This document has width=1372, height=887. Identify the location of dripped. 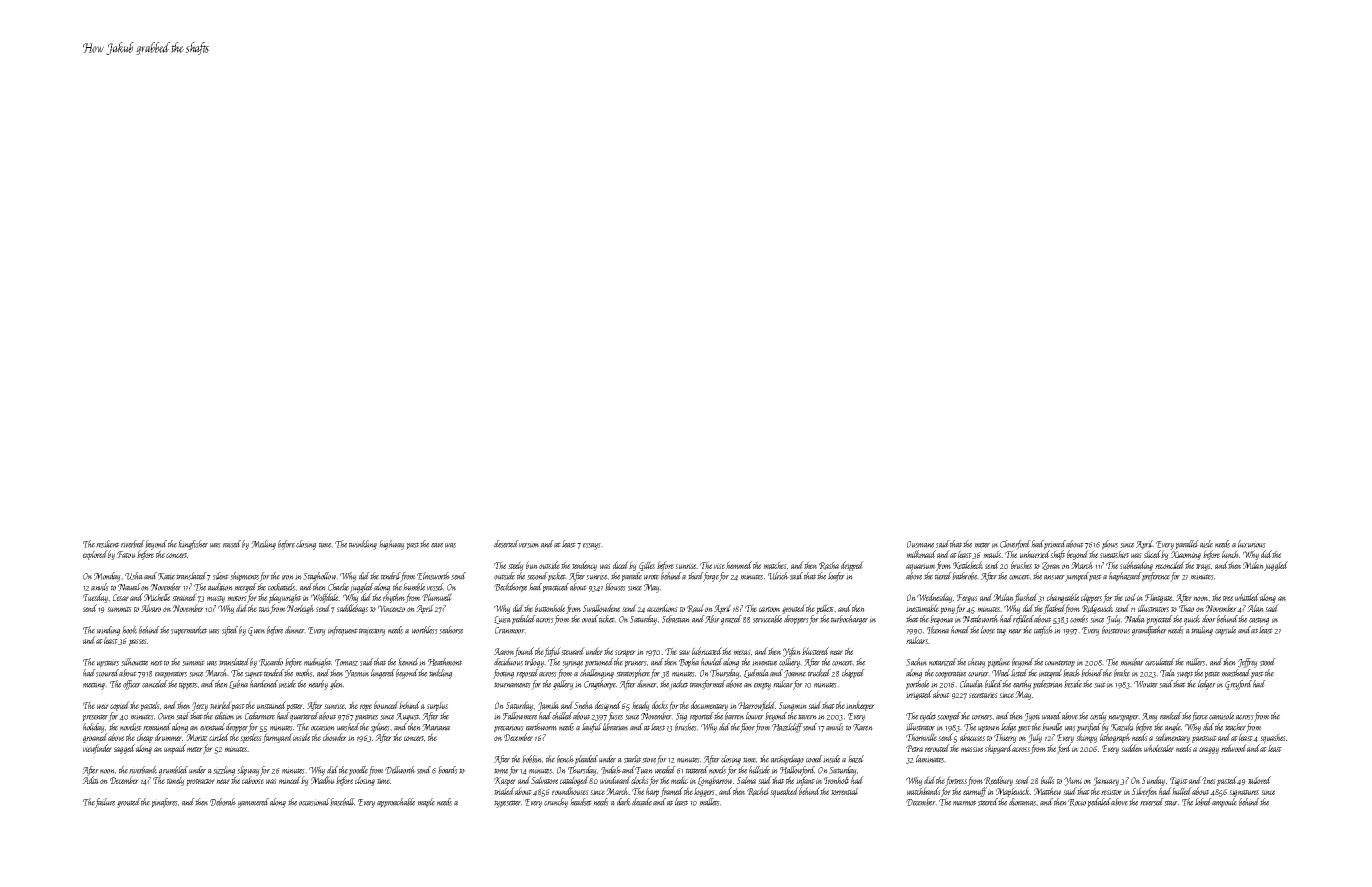
(852, 566).
